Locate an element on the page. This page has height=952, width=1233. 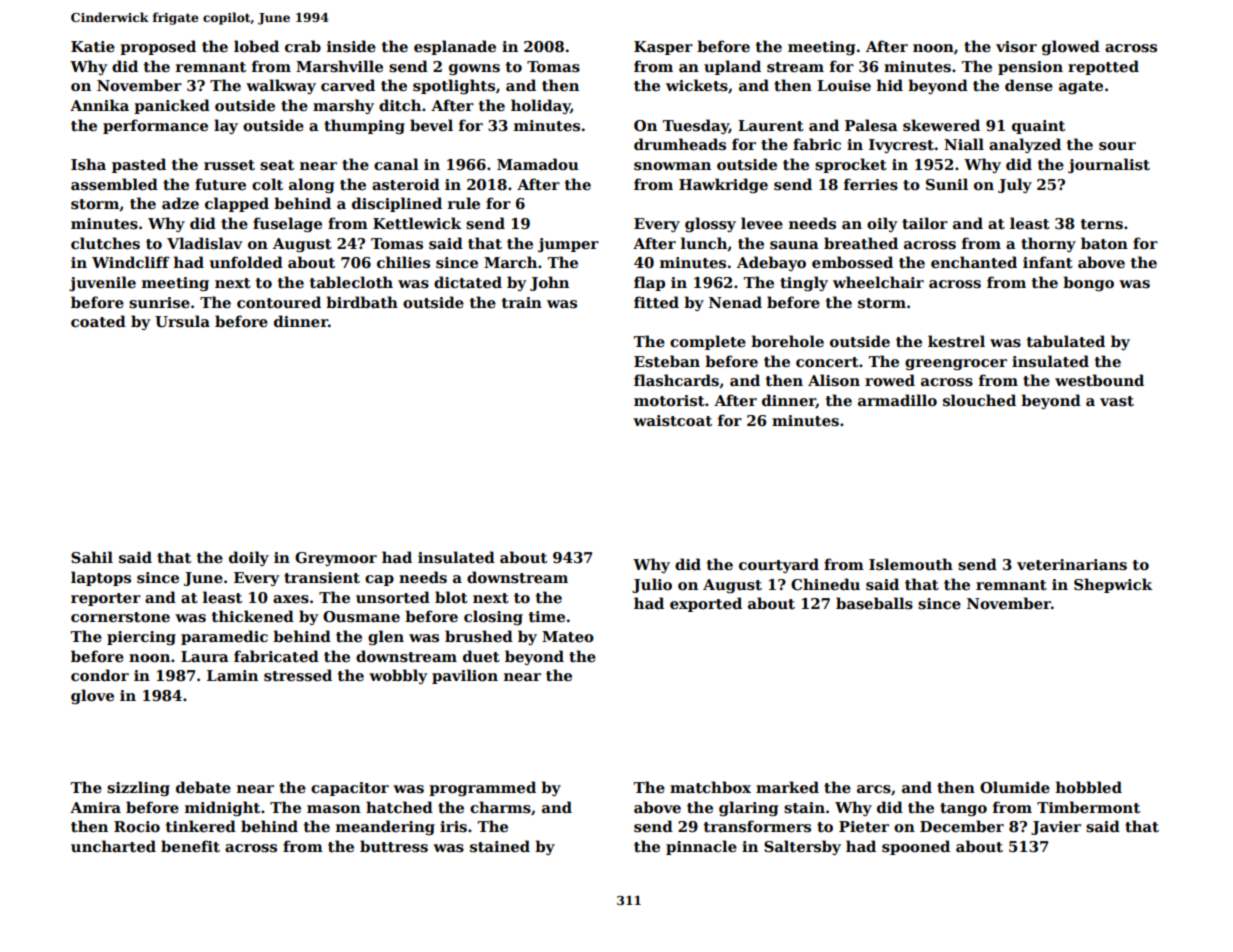
Javier is located at coordinates (1056, 828).
